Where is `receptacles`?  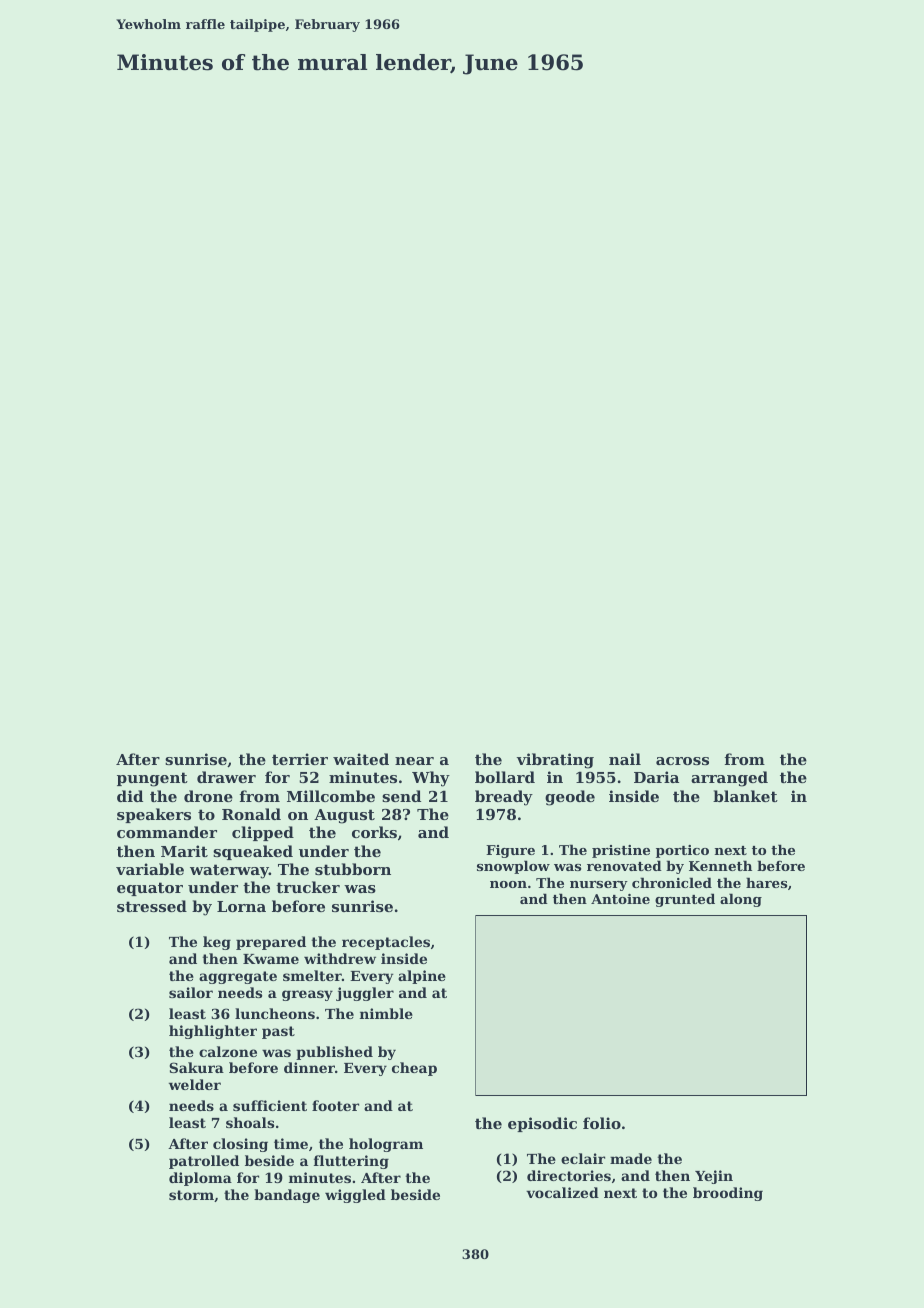 receptacles is located at coordinates (386, 943).
